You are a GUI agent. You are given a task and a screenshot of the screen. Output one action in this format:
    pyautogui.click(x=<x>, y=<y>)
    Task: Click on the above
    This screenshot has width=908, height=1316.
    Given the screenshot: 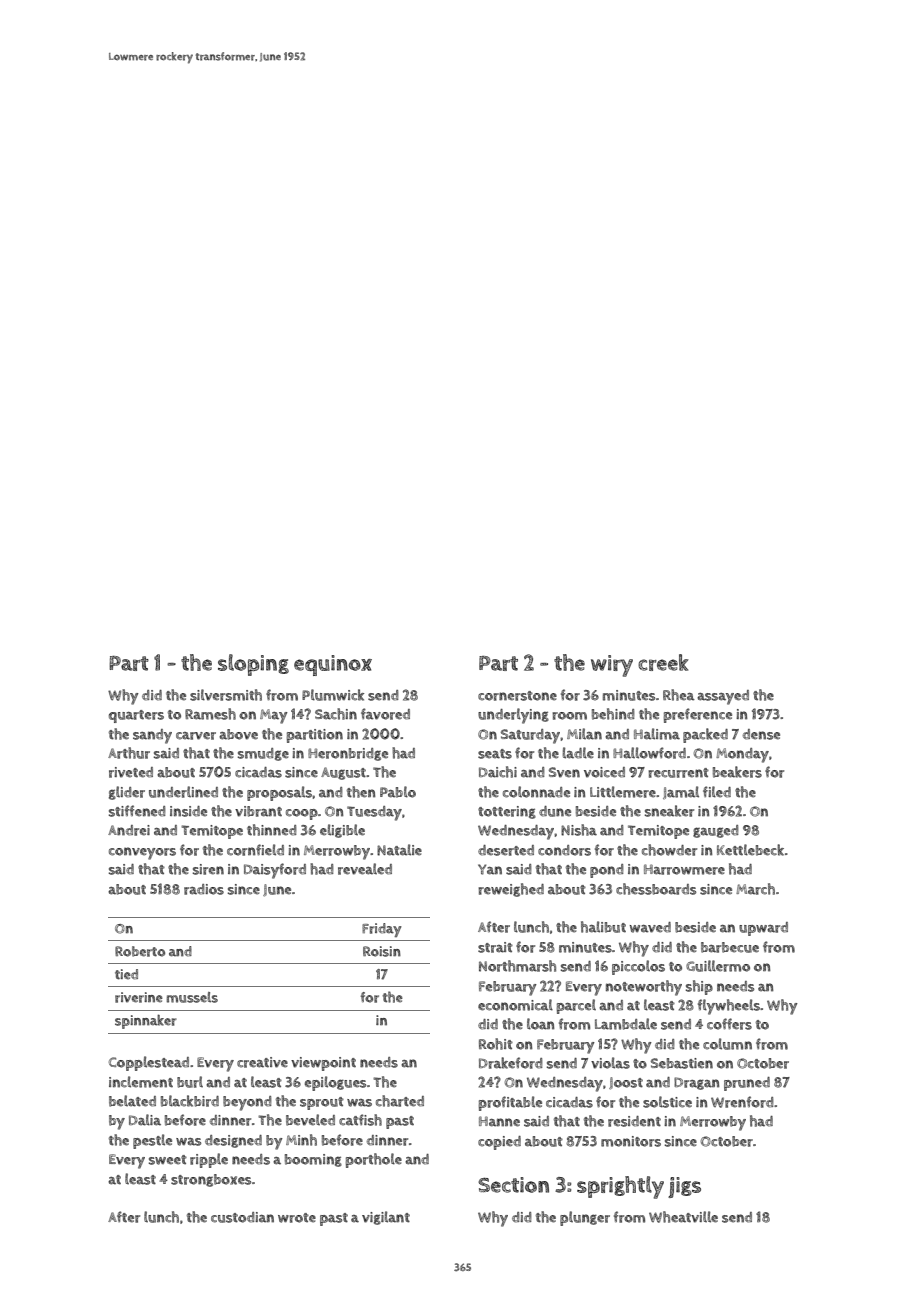 What is the action you would take?
    pyautogui.click(x=238, y=734)
